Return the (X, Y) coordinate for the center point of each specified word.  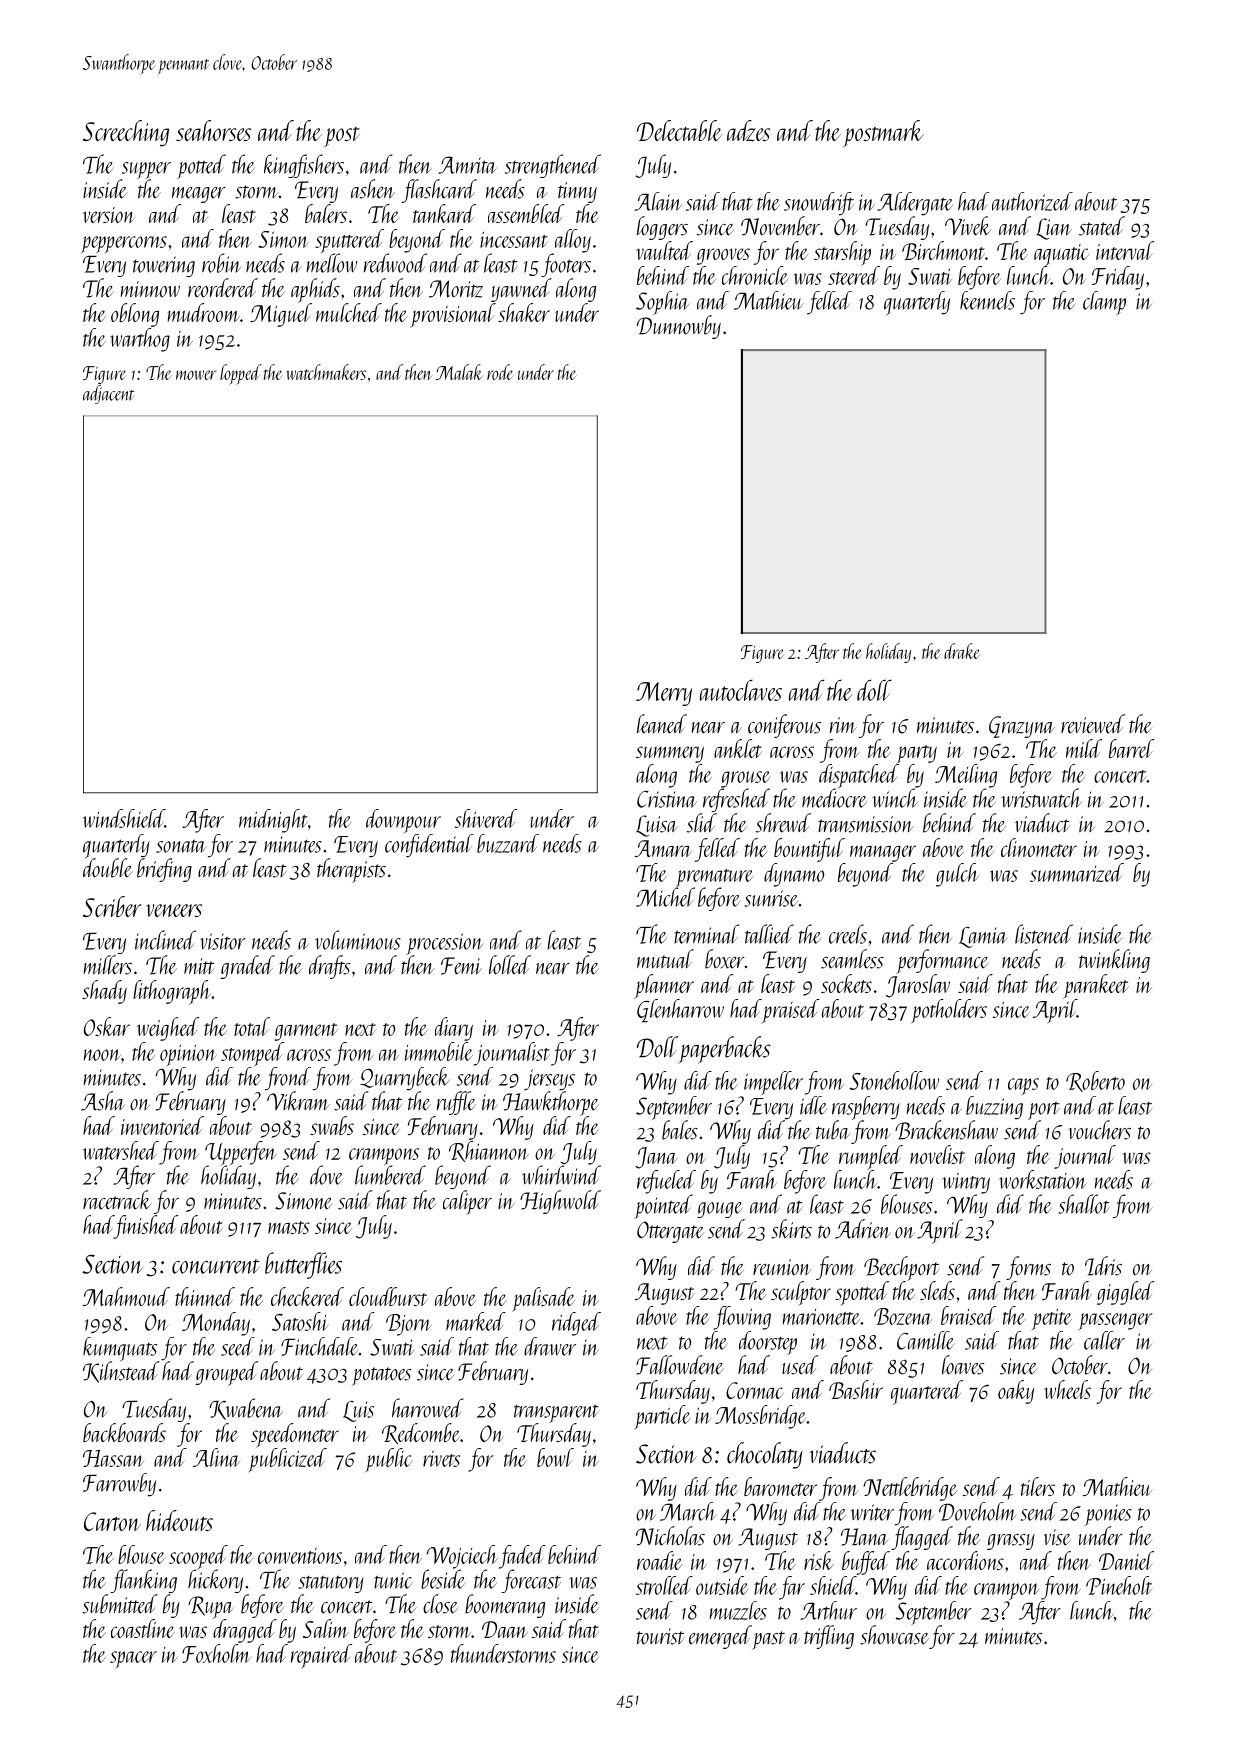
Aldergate (915, 204)
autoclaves (741, 690)
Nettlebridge (910, 1489)
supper (146, 170)
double (108, 868)
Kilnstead (121, 1372)
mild (1084, 748)
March (688, 1511)
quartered (927, 1392)
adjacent (108, 394)
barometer (780, 1486)
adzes (748, 130)
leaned (662, 724)
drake (962, 651)
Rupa (211, 1607)
